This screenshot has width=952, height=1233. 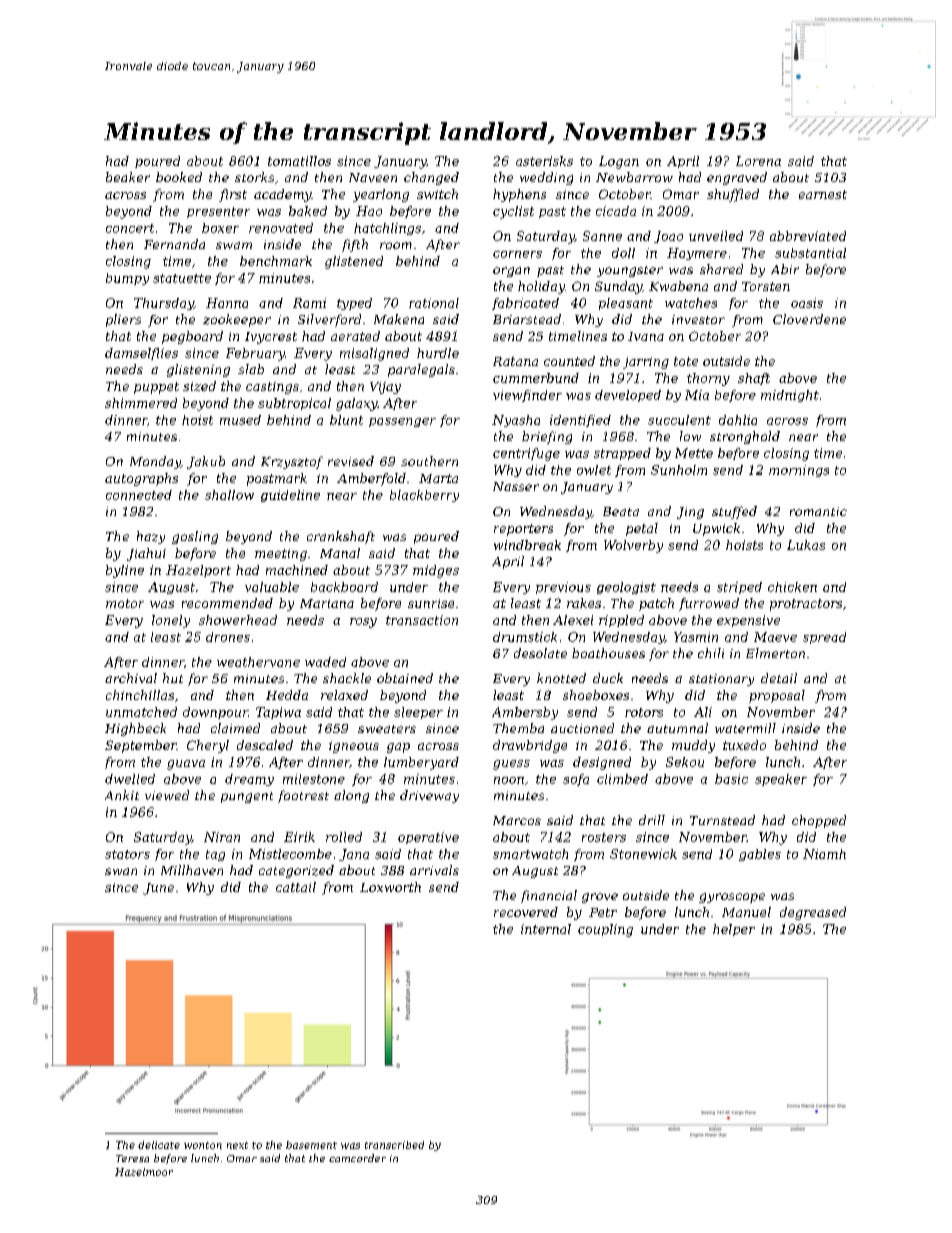 What do you see at coordinates (357, 1158) in the screenshot?
I see `camcorder` at bounding box center [357, 1158].
